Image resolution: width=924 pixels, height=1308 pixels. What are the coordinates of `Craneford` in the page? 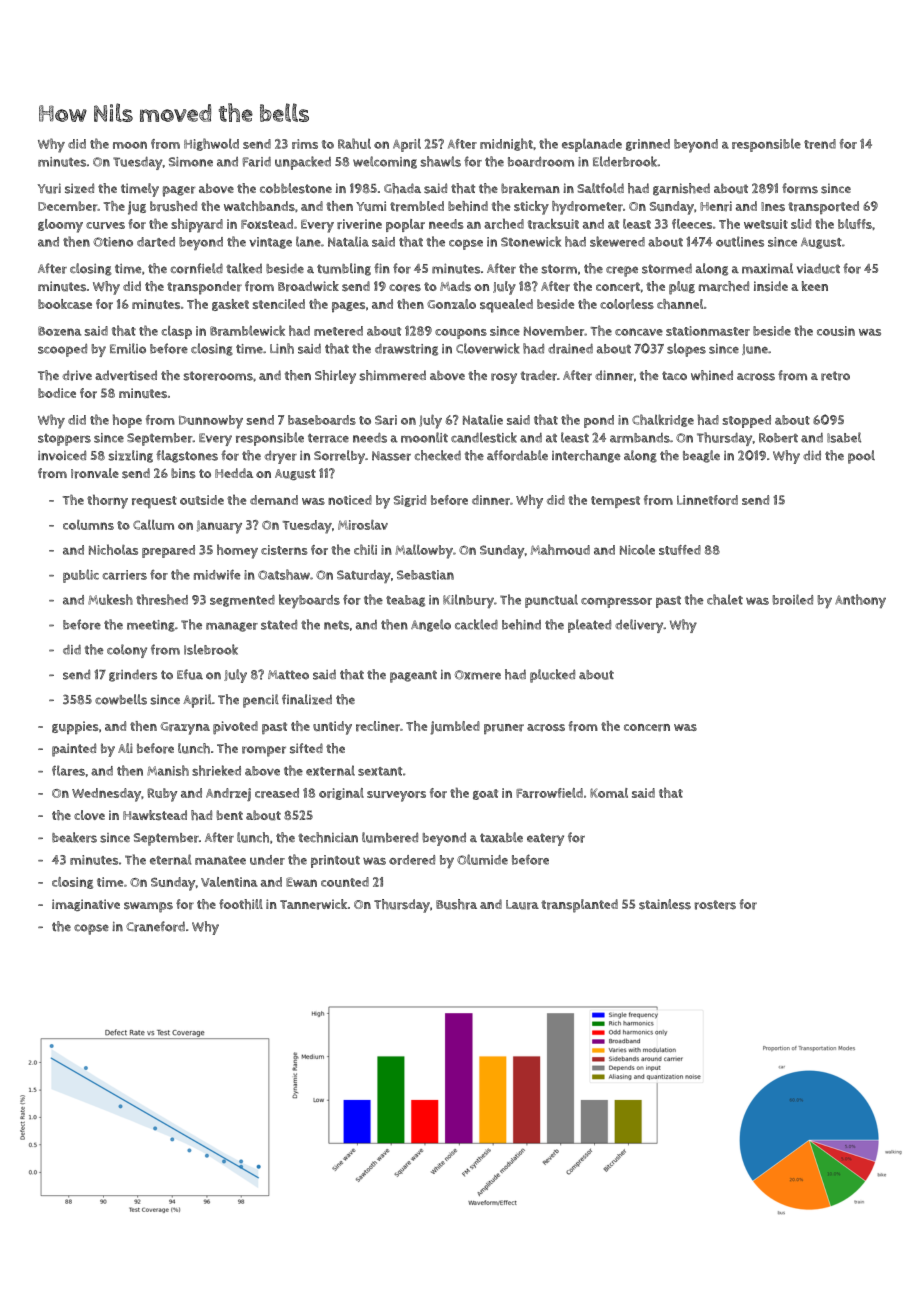 It's located at (155, 926).
